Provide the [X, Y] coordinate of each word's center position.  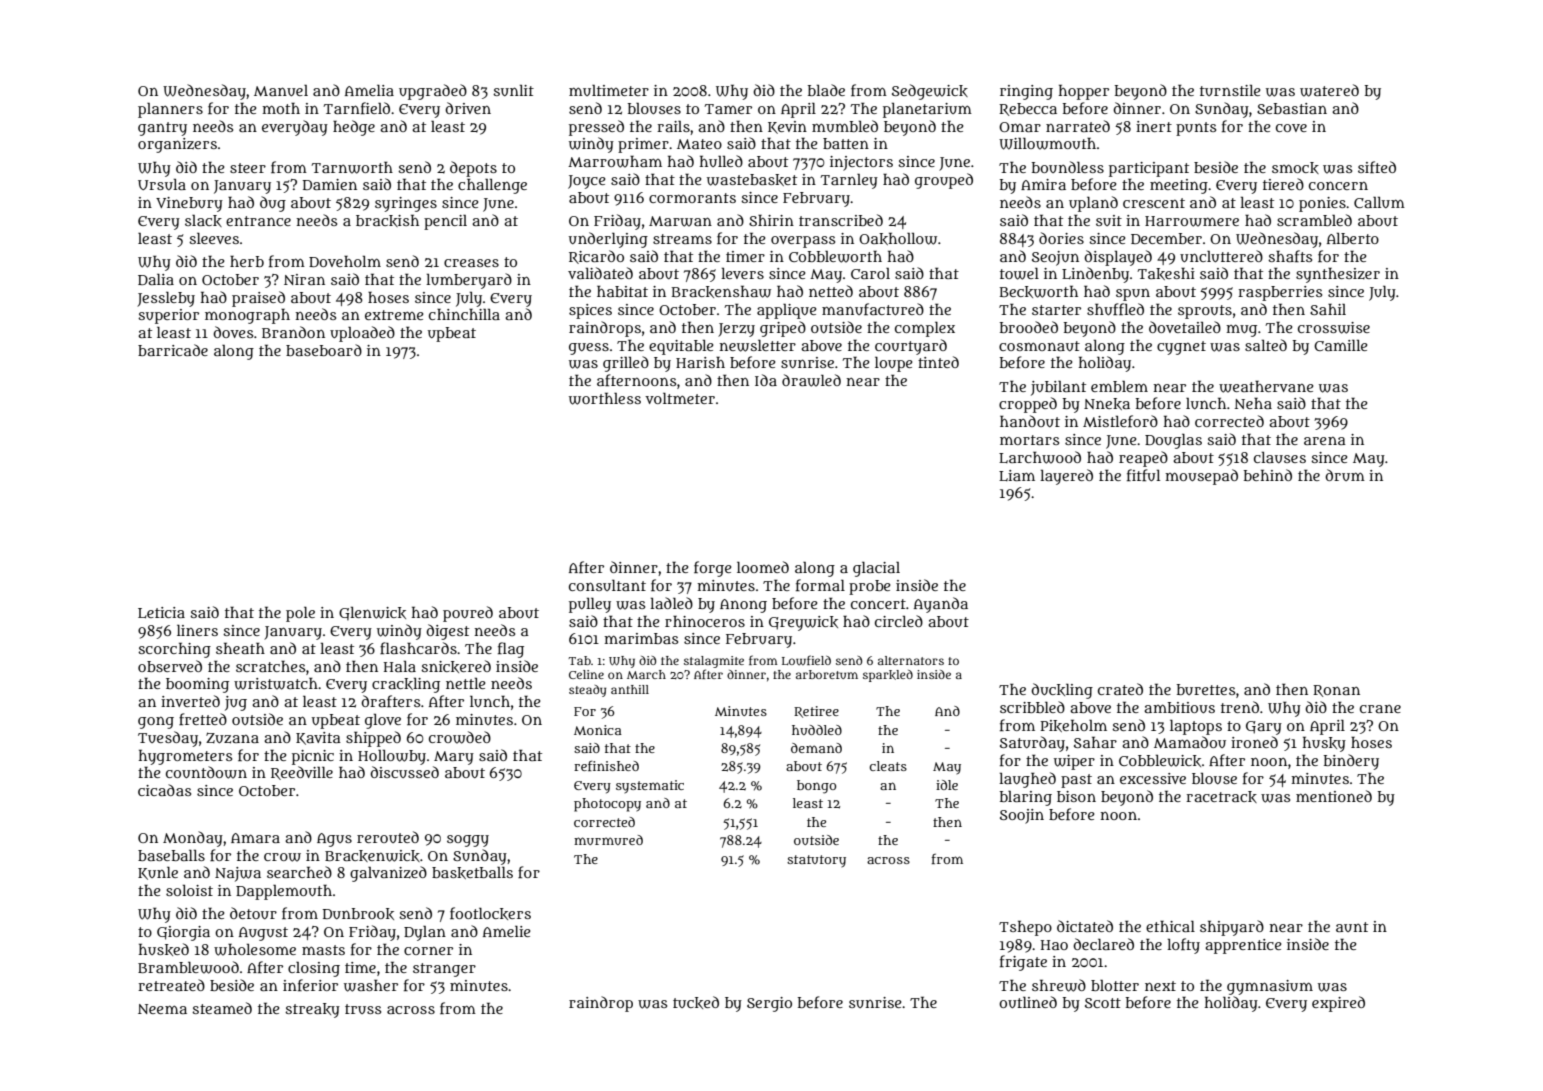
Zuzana [232, 738]
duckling [1062, 691]
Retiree [816, 712]
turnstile [1230, 90]
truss [363, 1009]
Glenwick [372, 614]
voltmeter [680, 398]
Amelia [369, 90]
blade [826, 90]
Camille [1340, 345]
